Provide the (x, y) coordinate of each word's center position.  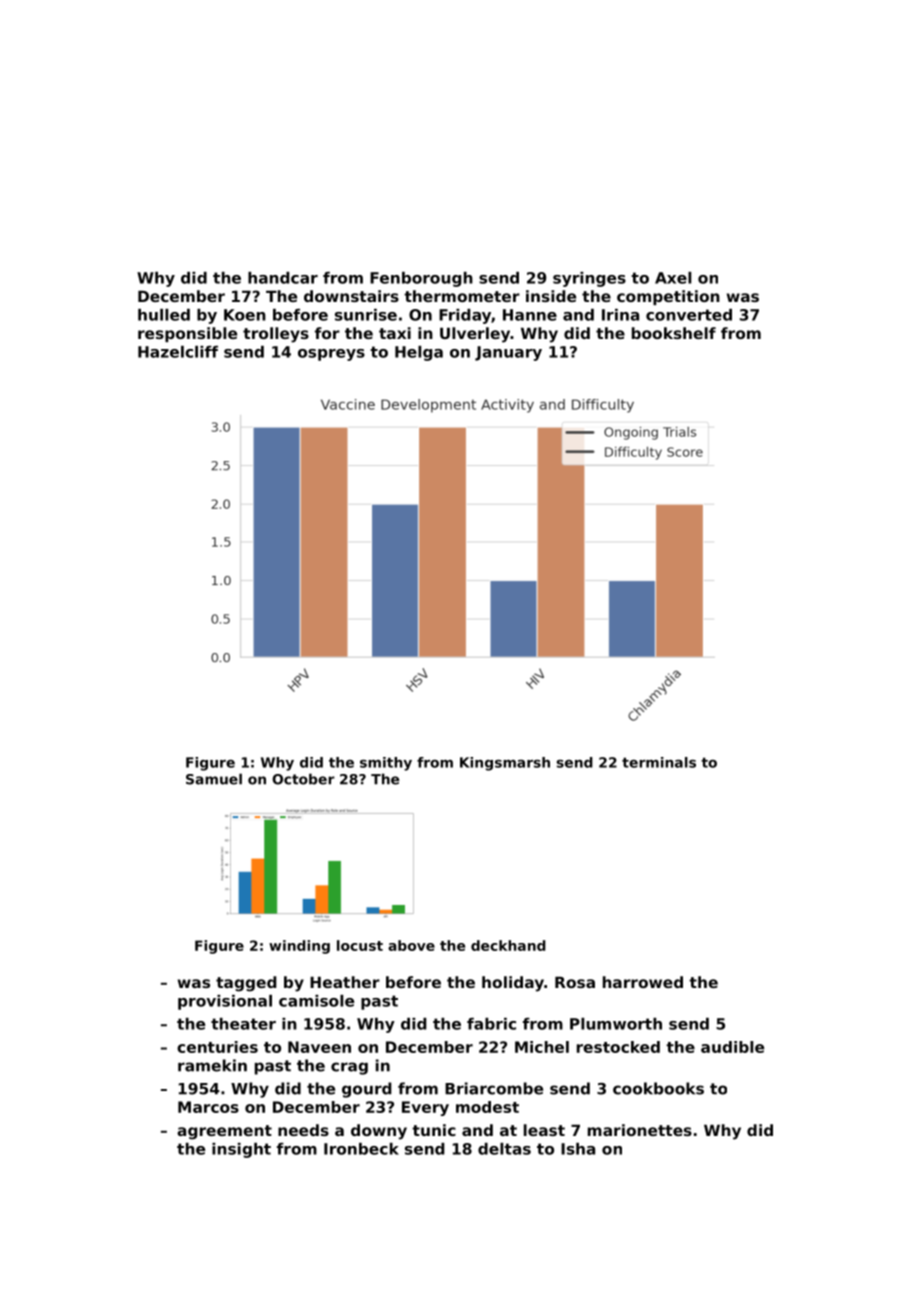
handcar (283, 278)
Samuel (214, 779)
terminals (659, 762)
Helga (419, 353)
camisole (316, 1001)
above (411, 945)
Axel (673, 278)
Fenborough (421, 279)
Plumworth (616, 1024)
